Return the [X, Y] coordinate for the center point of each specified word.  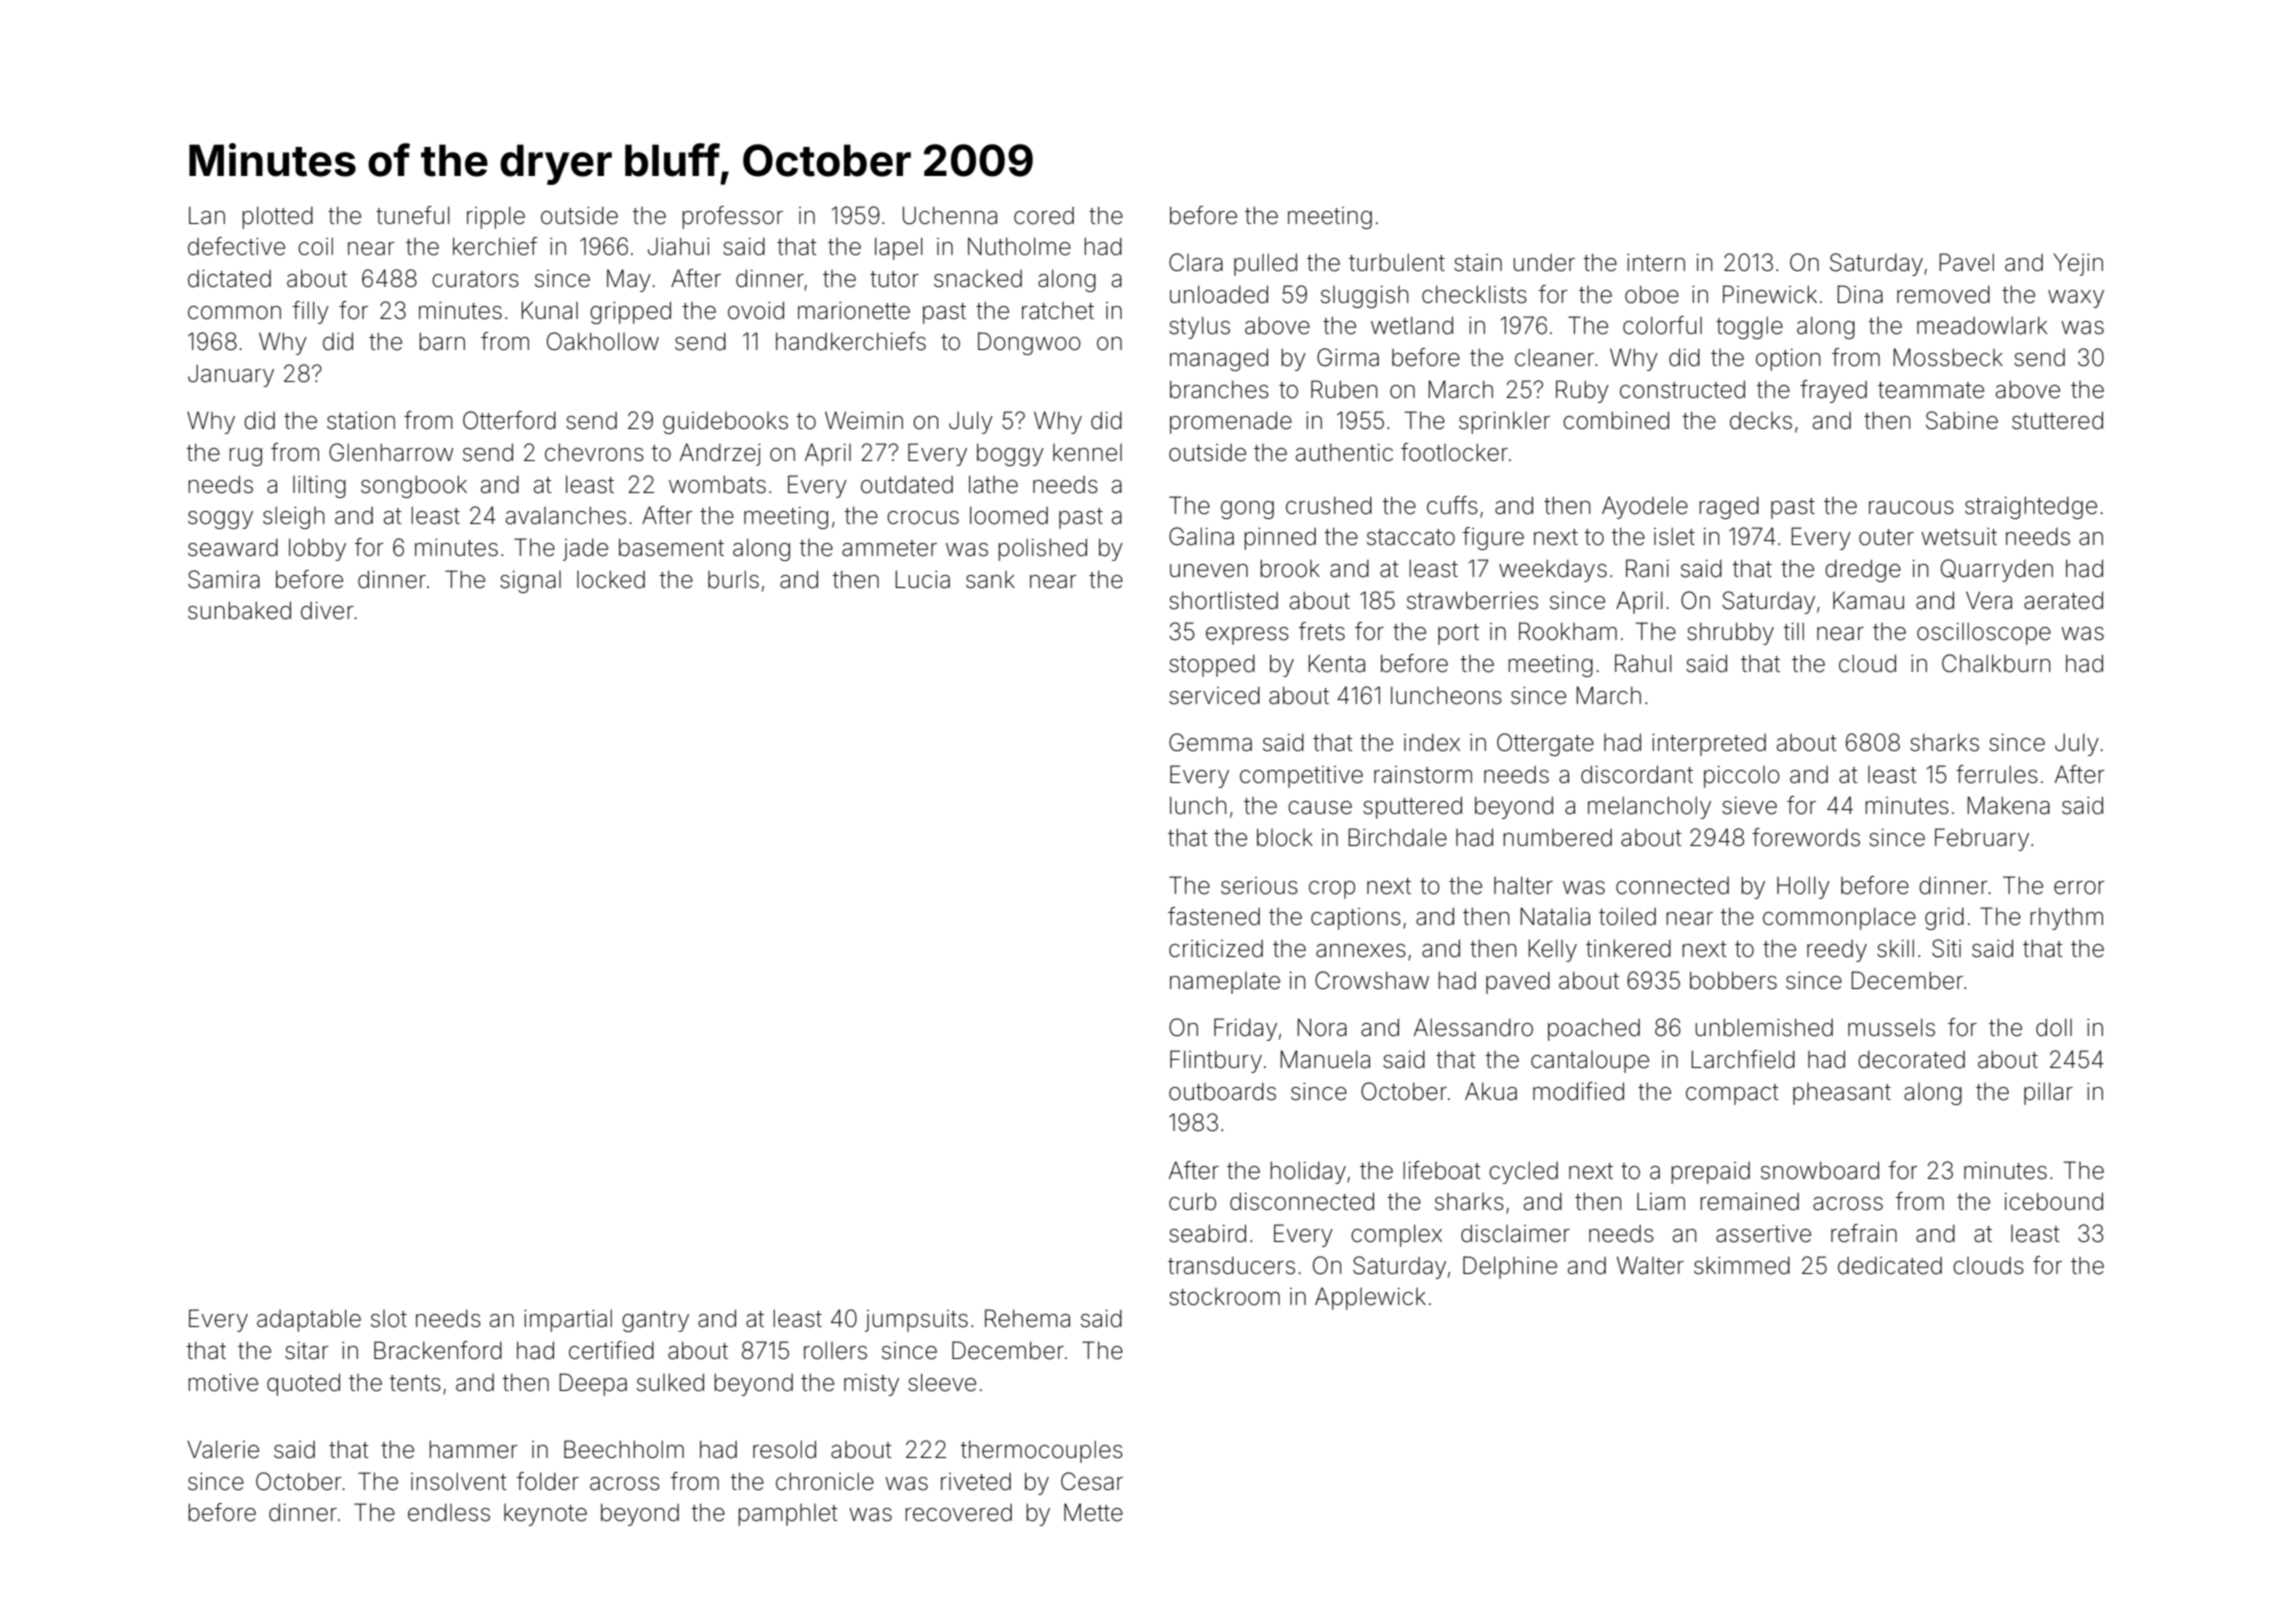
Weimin [864, 420]
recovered [958, 1513]
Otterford [509, 420]
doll [2054, 1027]
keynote [545, 1515]
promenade [1231, 422]
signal [530, 582]
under [1544, 263]
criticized [1216, 949]
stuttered [2057, 420]
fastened [1214, 916]
